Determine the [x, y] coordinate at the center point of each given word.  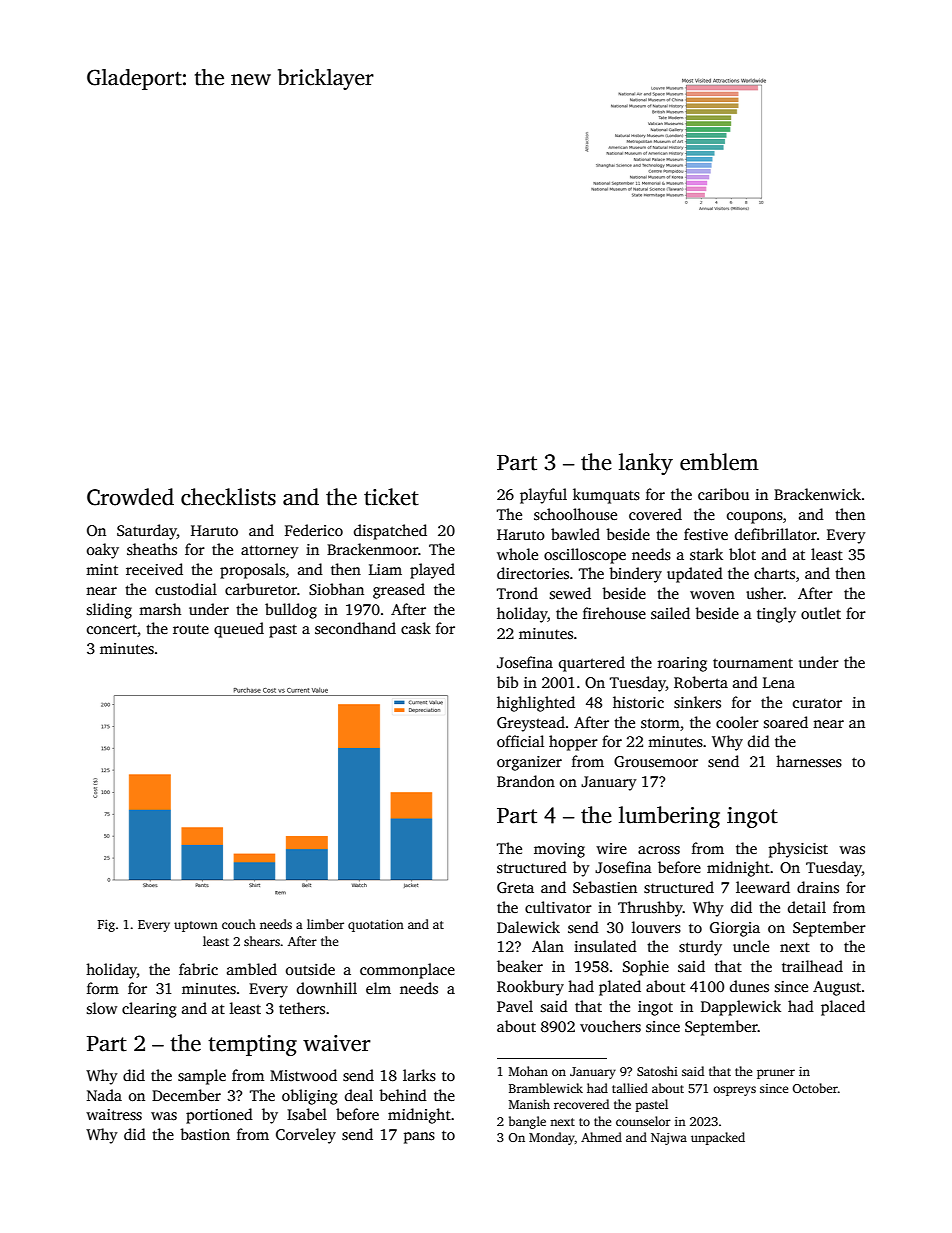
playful [543, 496]
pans [419, 1138]
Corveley [306, 1136]
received [154, 569]
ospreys [734, 1091]
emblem [719, 462]
